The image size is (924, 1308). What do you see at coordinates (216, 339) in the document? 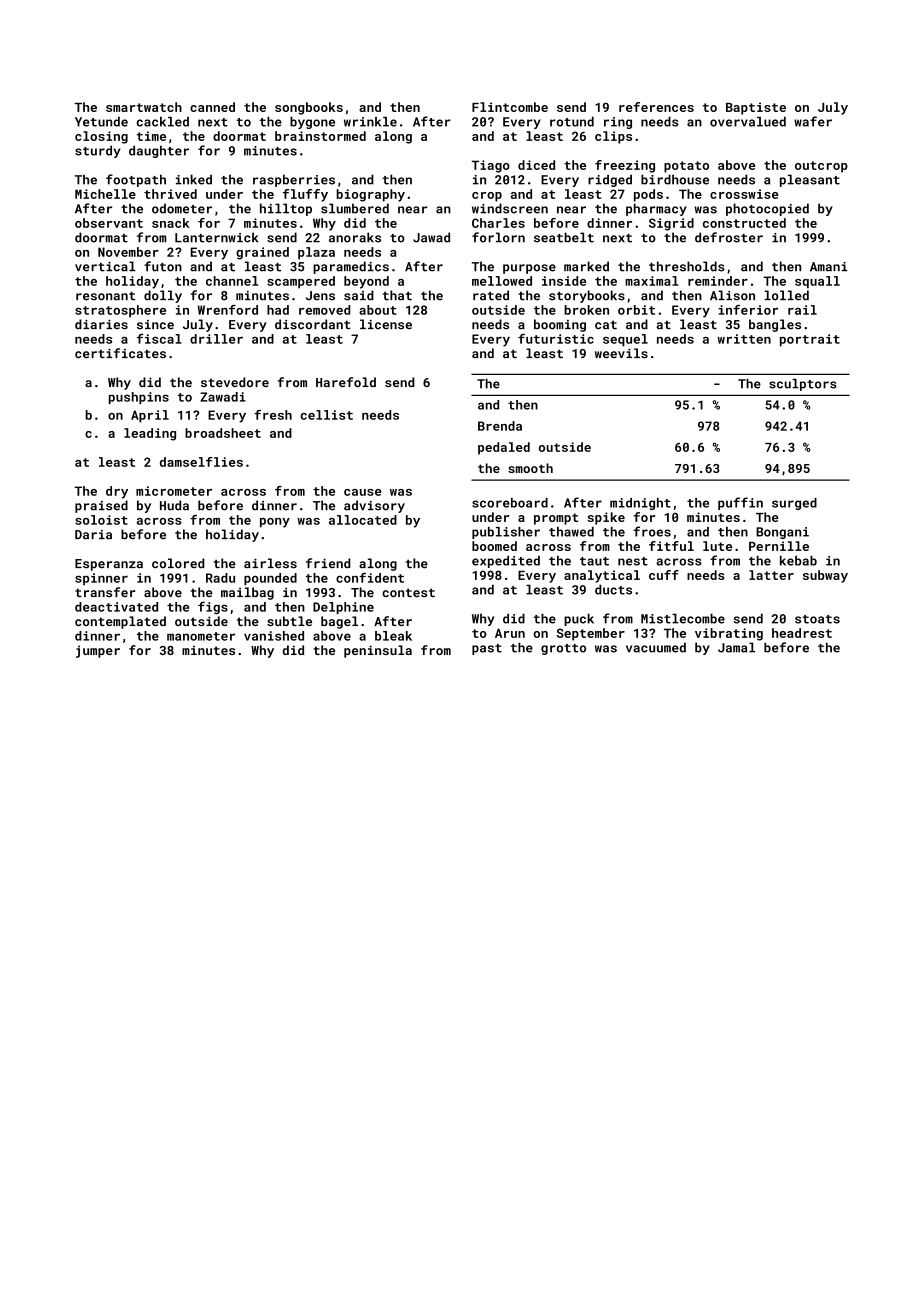
I see `driller` at bounding box center [216, 339].
